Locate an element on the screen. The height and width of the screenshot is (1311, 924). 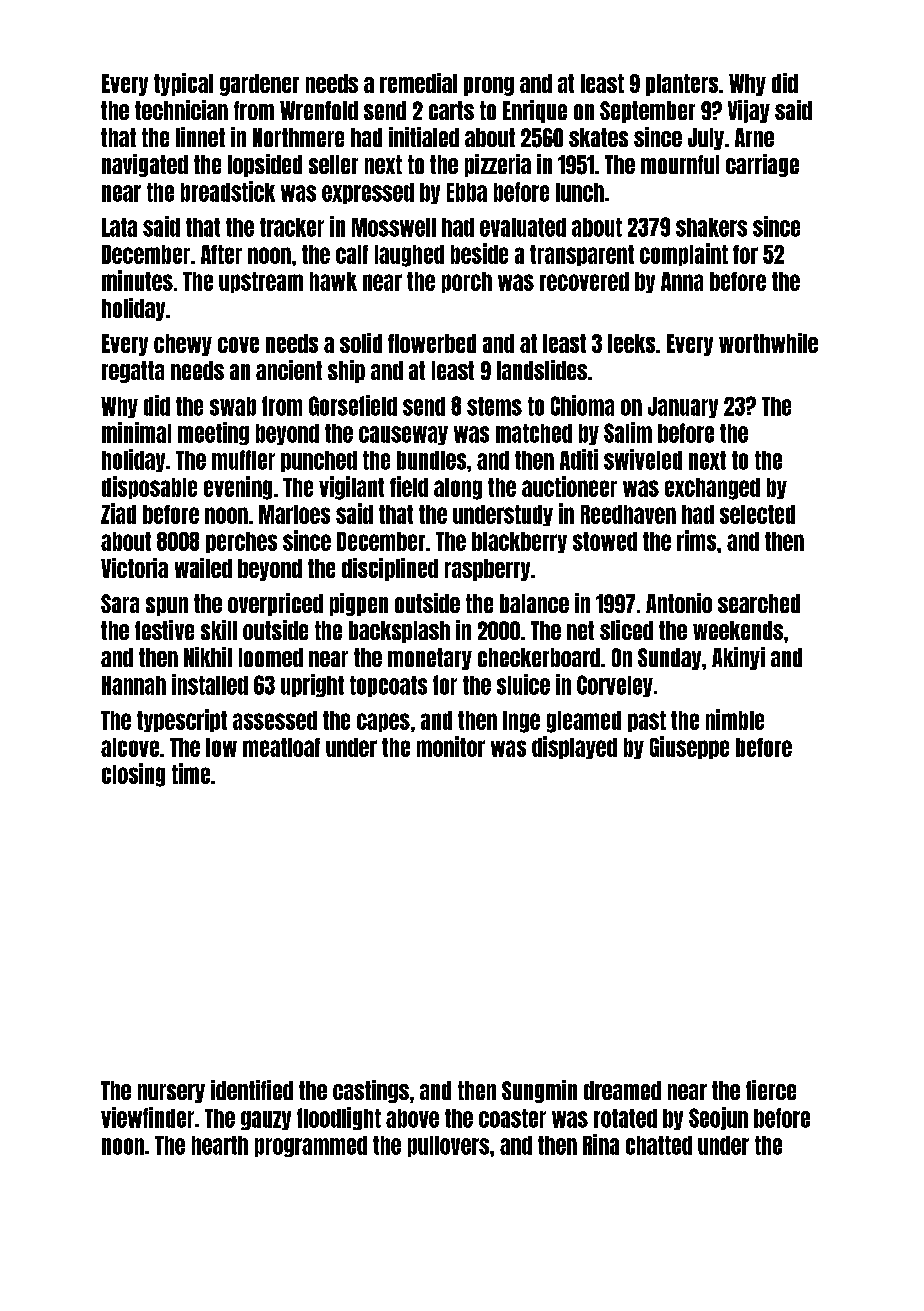
prong is located at coordinates (489, 86).
